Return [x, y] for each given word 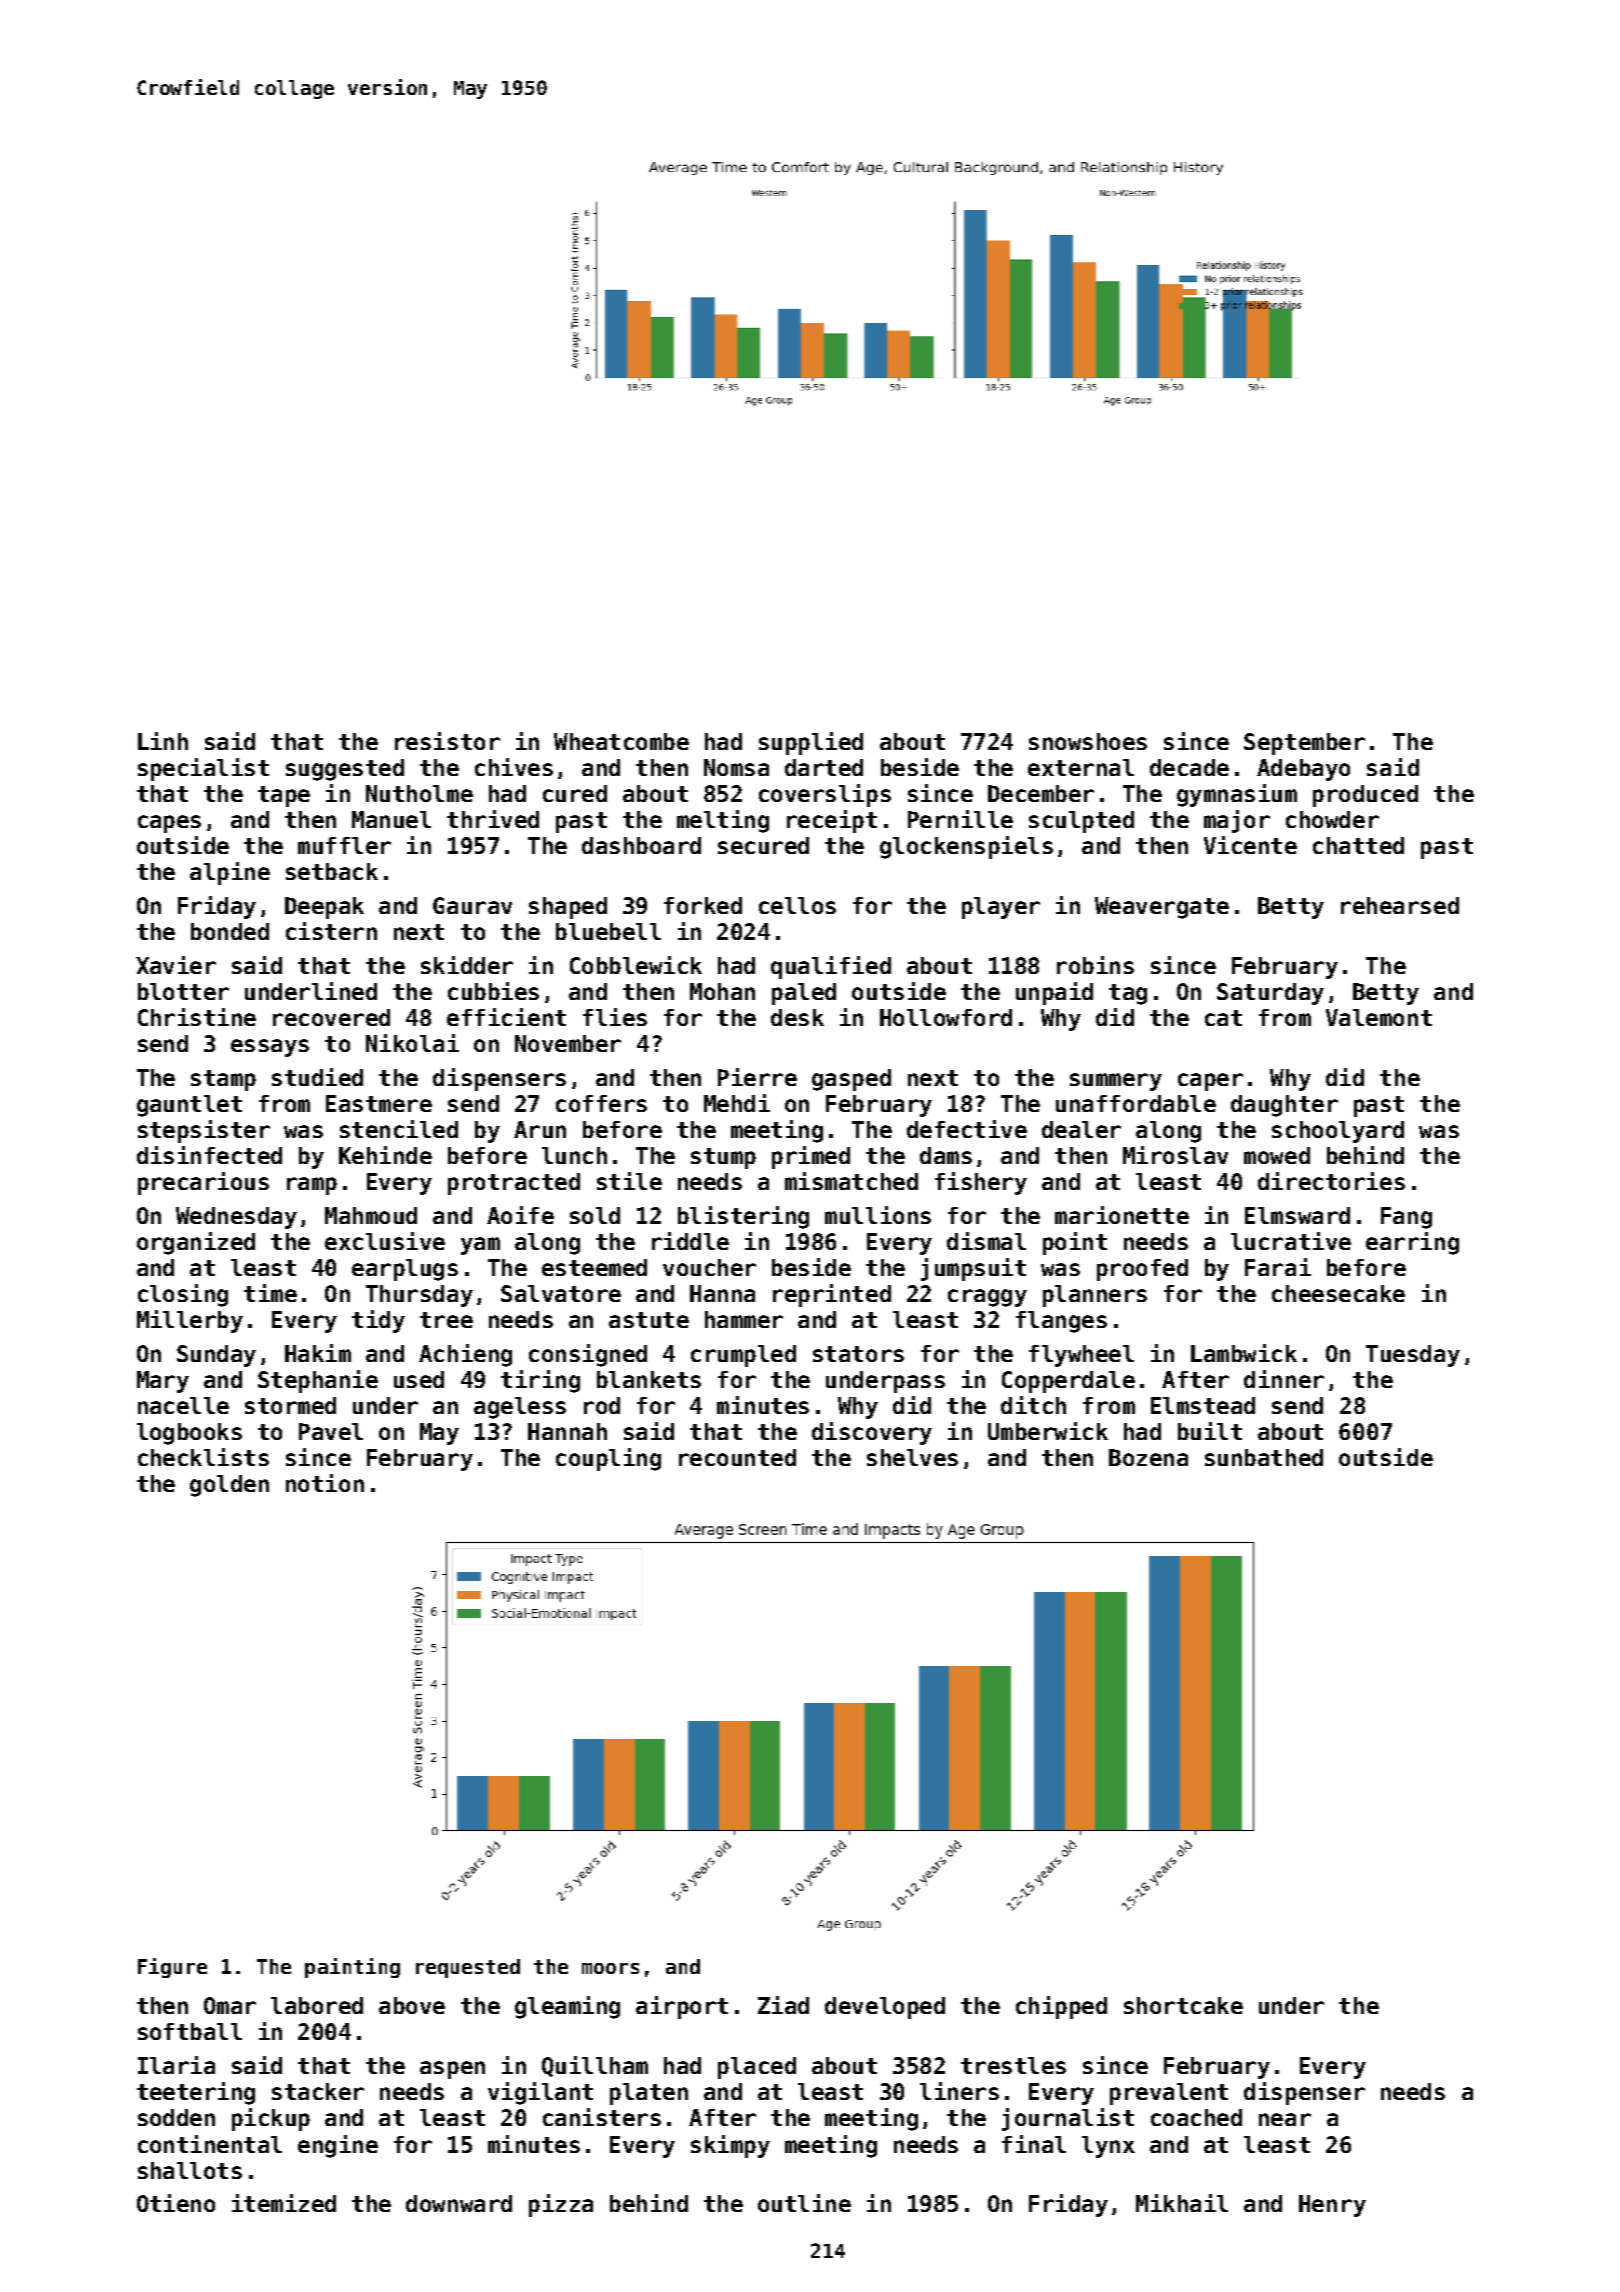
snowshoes [1088, 741]
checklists [203, 1457]
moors [610, 1968]
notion [325, 1483]
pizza [561, 2205]
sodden [176, 2117]
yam [480, 1246]
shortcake [1183, 2005]
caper [1210, 1082]
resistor [447, 741]
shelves [912, 1457]
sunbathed [1264, 1457]
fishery [981, 1183]
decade [1189, 767]
